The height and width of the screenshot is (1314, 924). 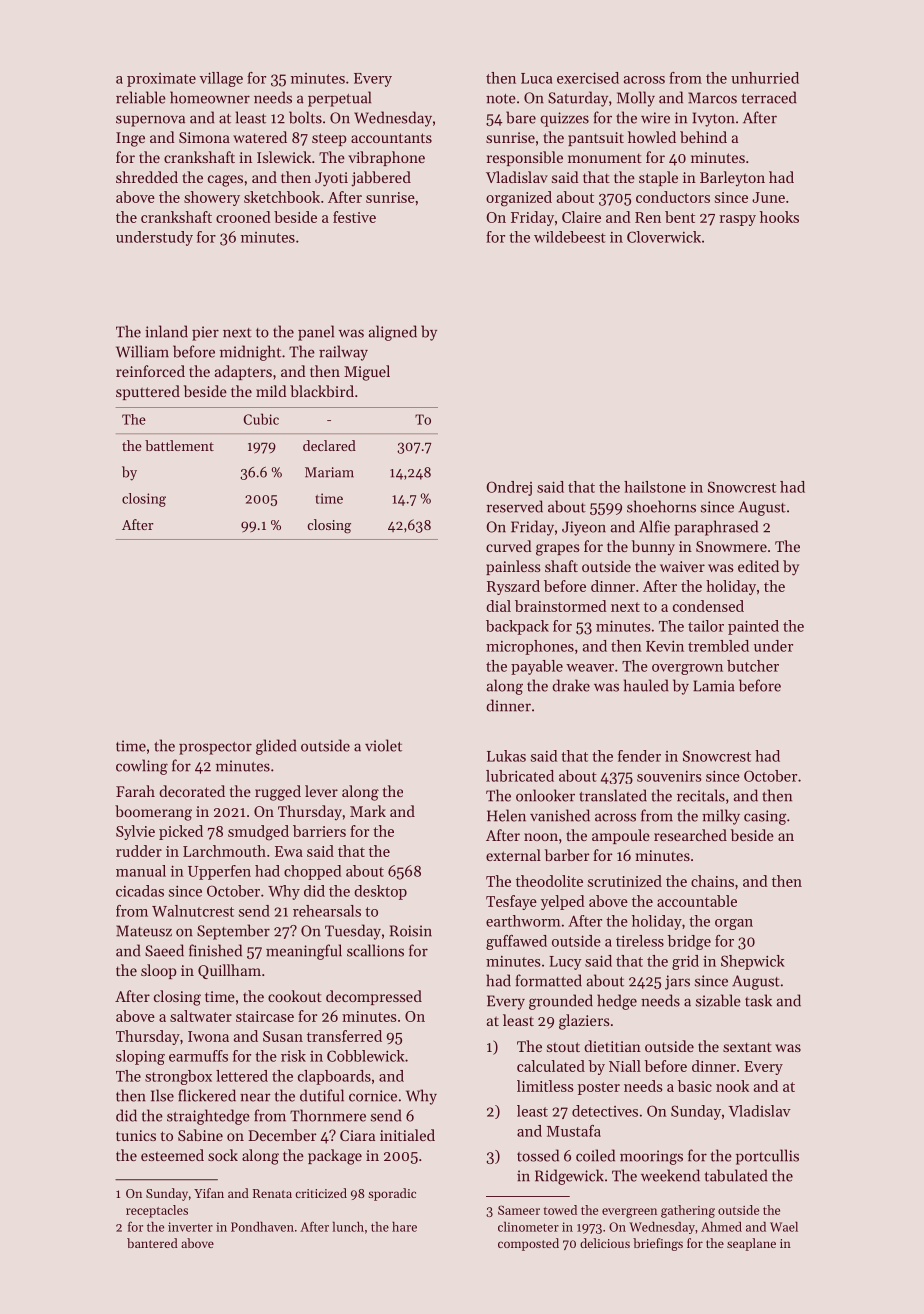 What do you see at coordinates (536, 78) in the screenshot?
I see `Luca` at bounding box center [536, 78].
